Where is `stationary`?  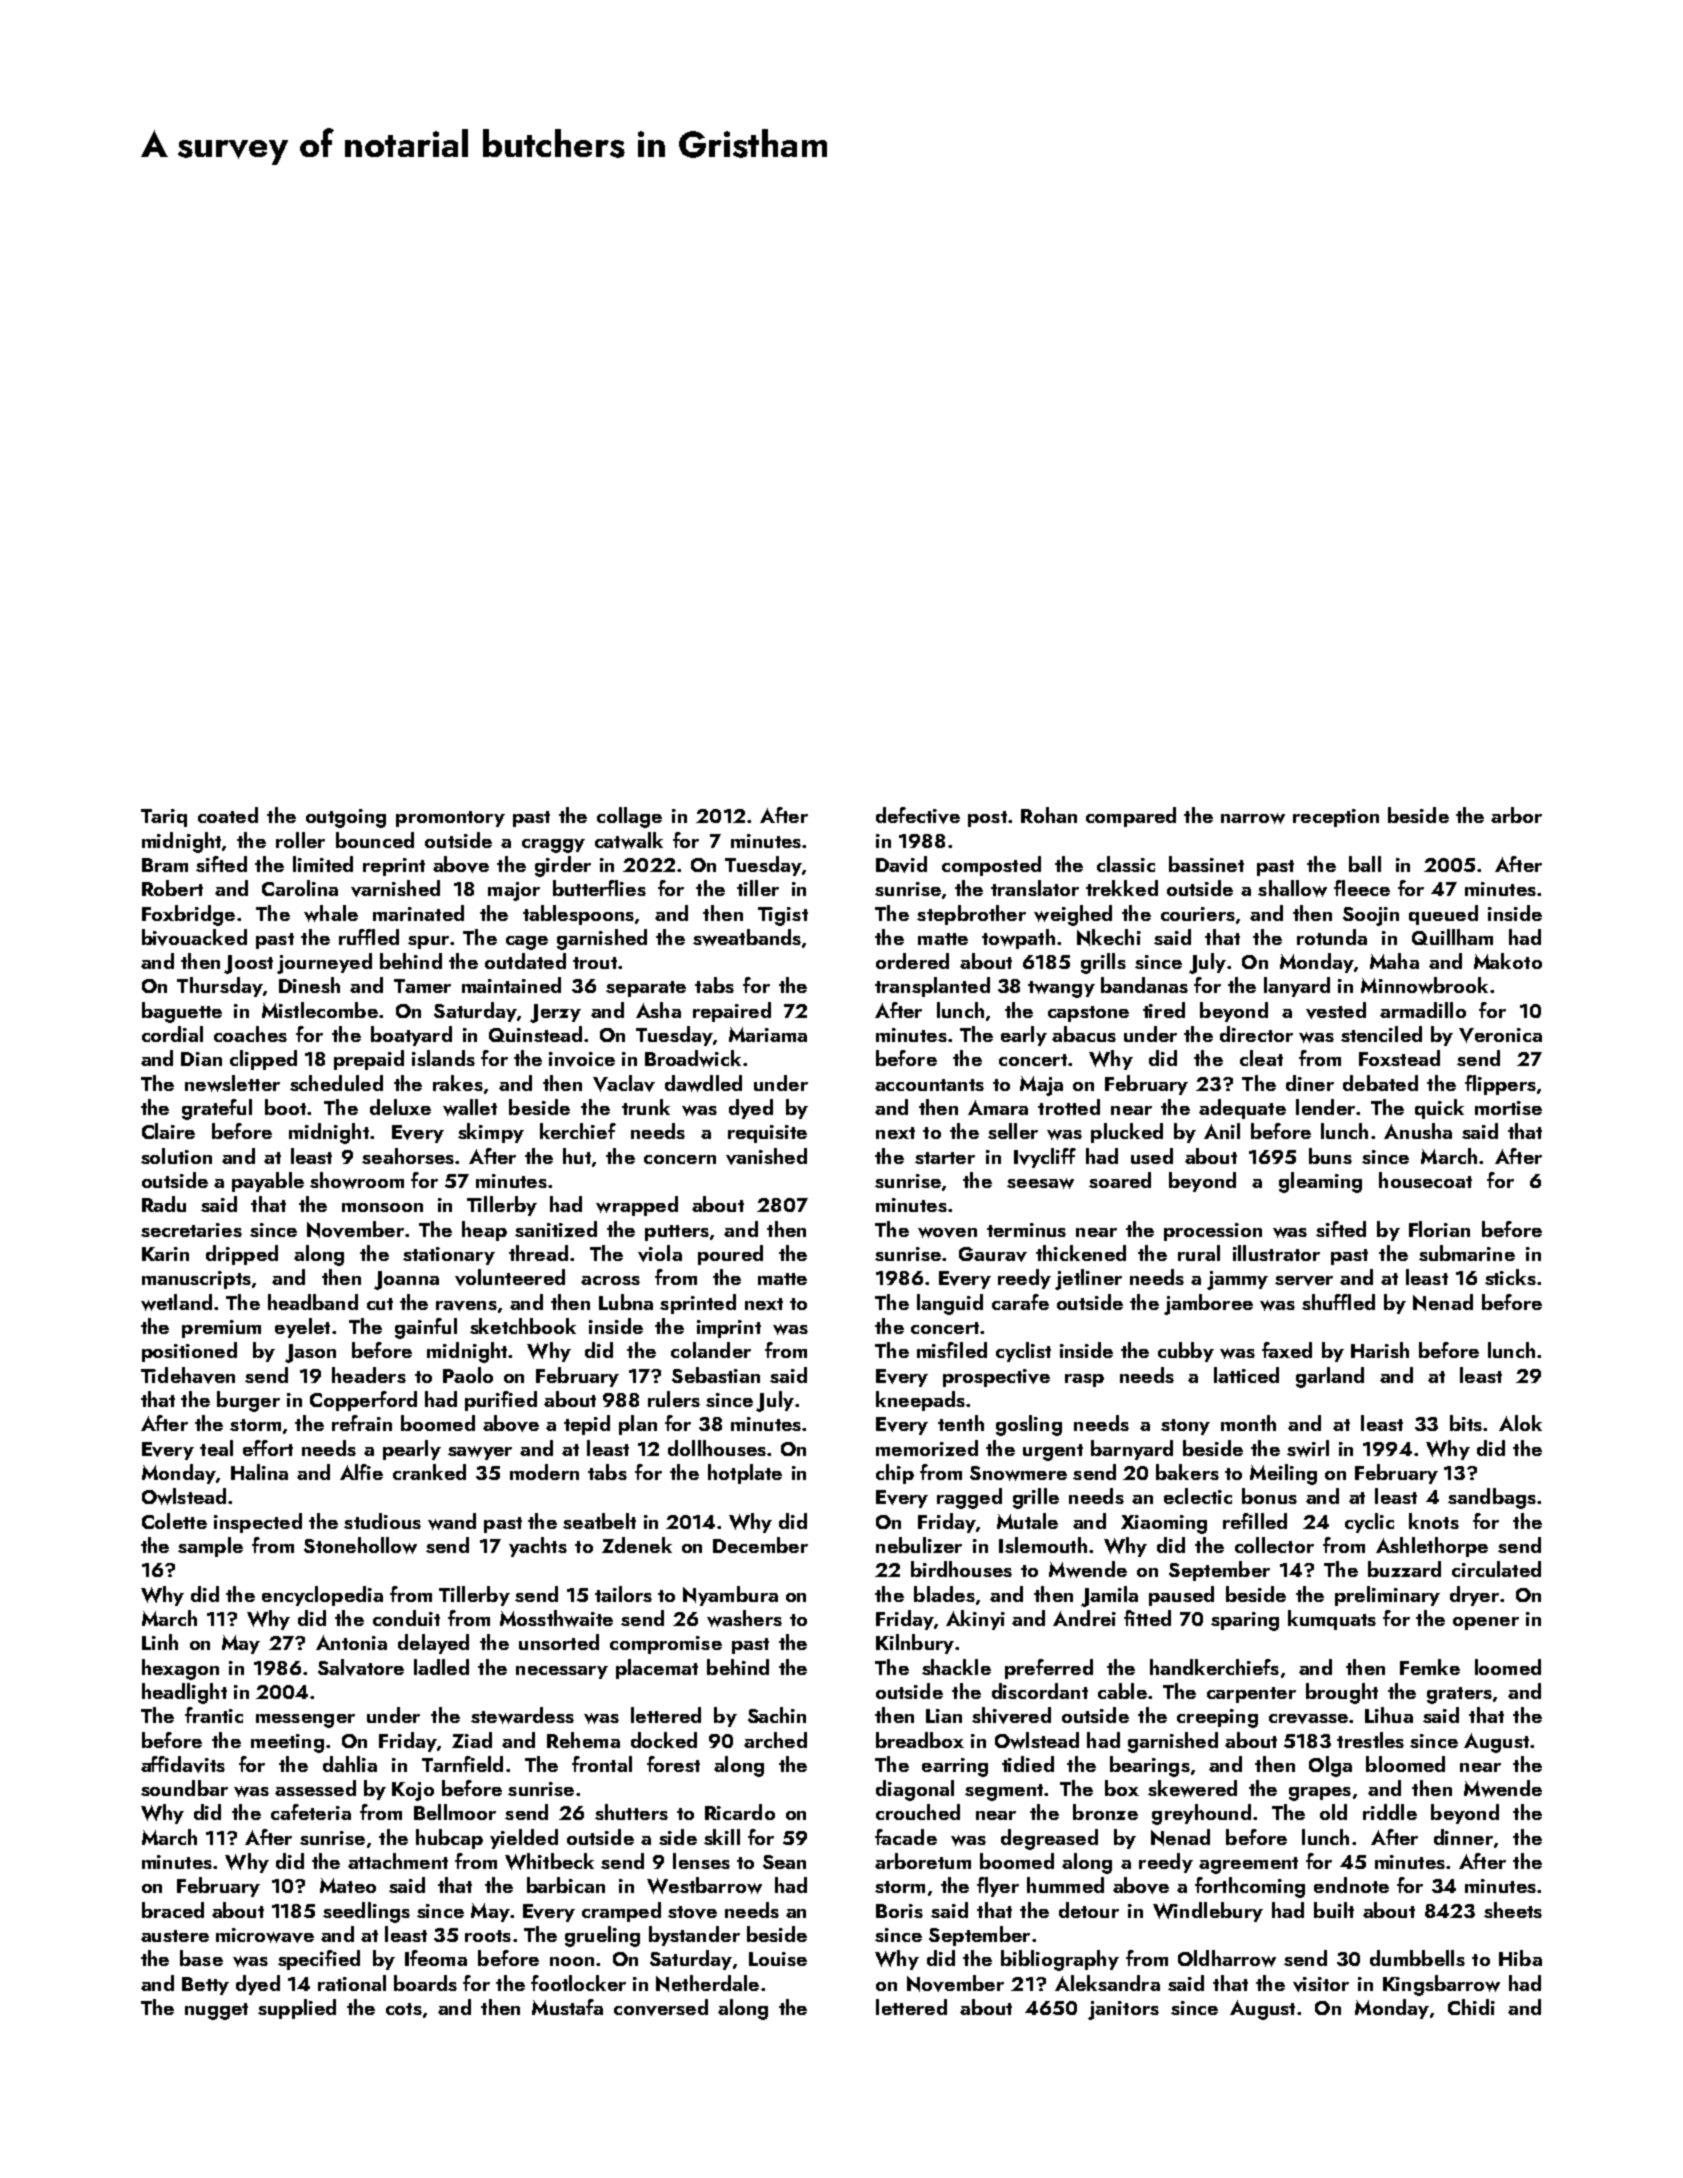 stationary is located at coordinates (449, 1256).
